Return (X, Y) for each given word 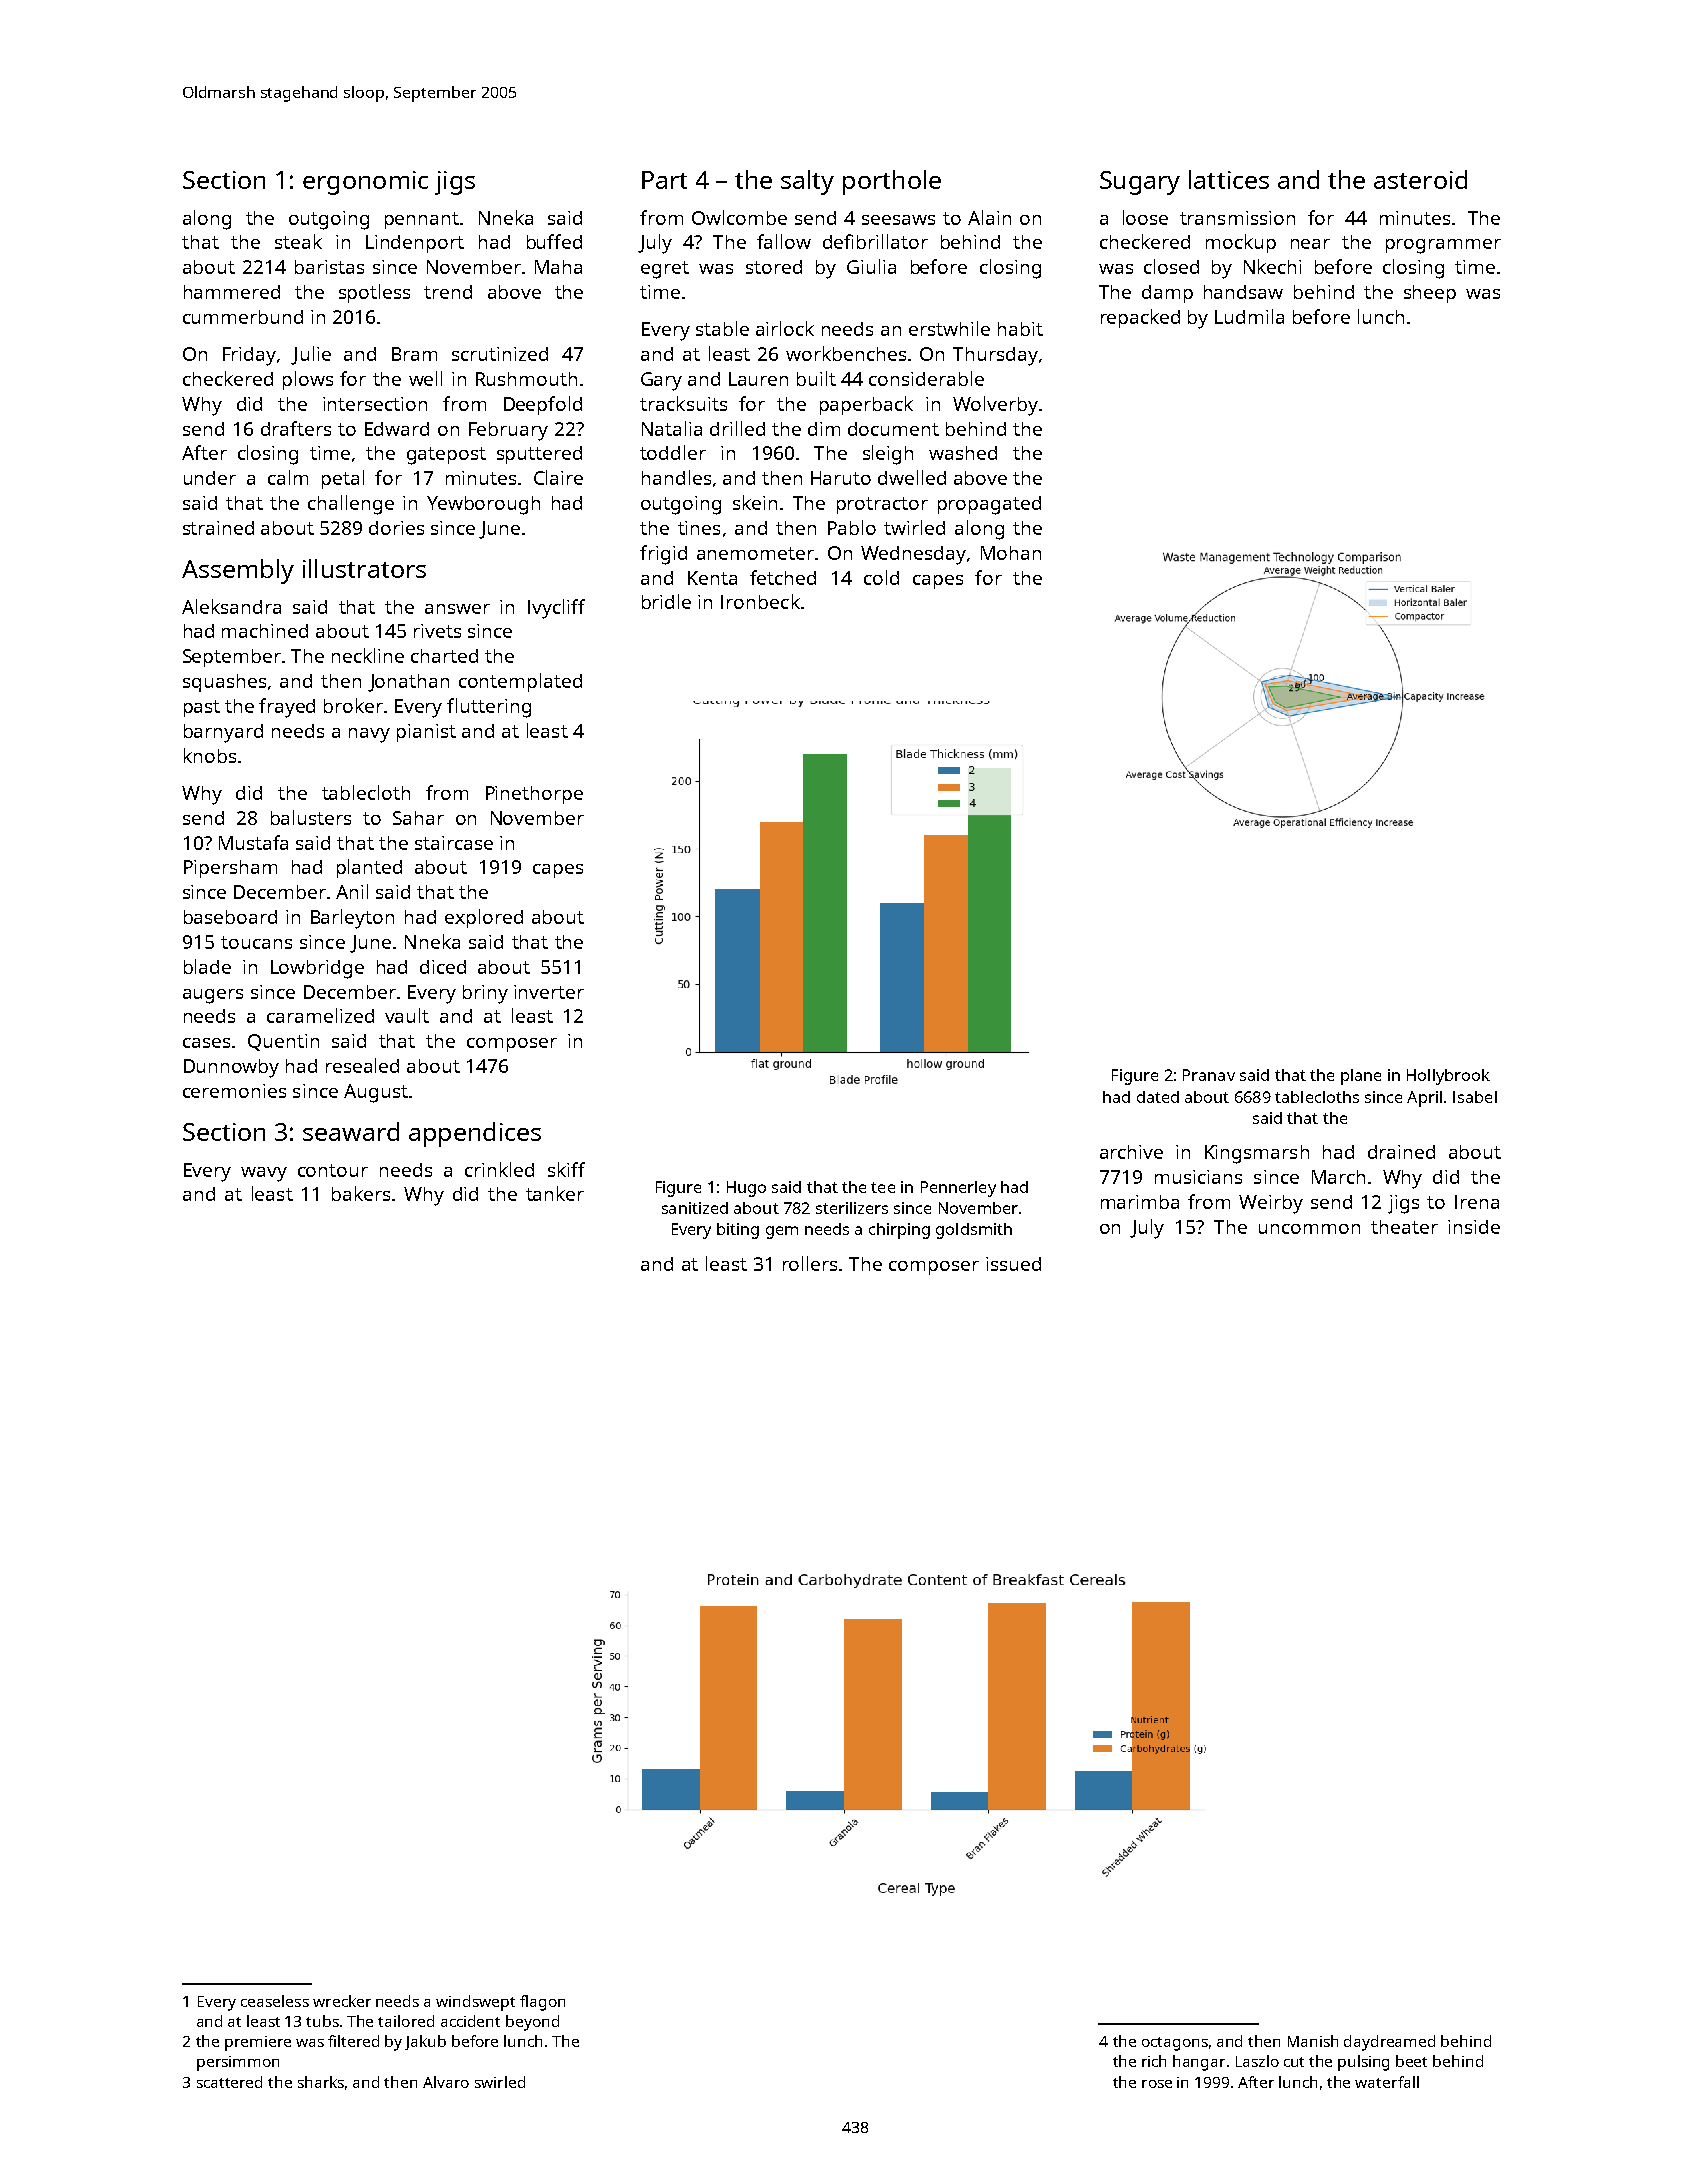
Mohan (1011, 553)
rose (1157, 2084)
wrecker (342, 2001)
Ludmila (1249, 316)
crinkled (499, 1169)
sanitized (695, 1208)
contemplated (520, 682)
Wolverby (995, 406)
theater (1404, 1227)
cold (881, 577)
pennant (422, 220)
